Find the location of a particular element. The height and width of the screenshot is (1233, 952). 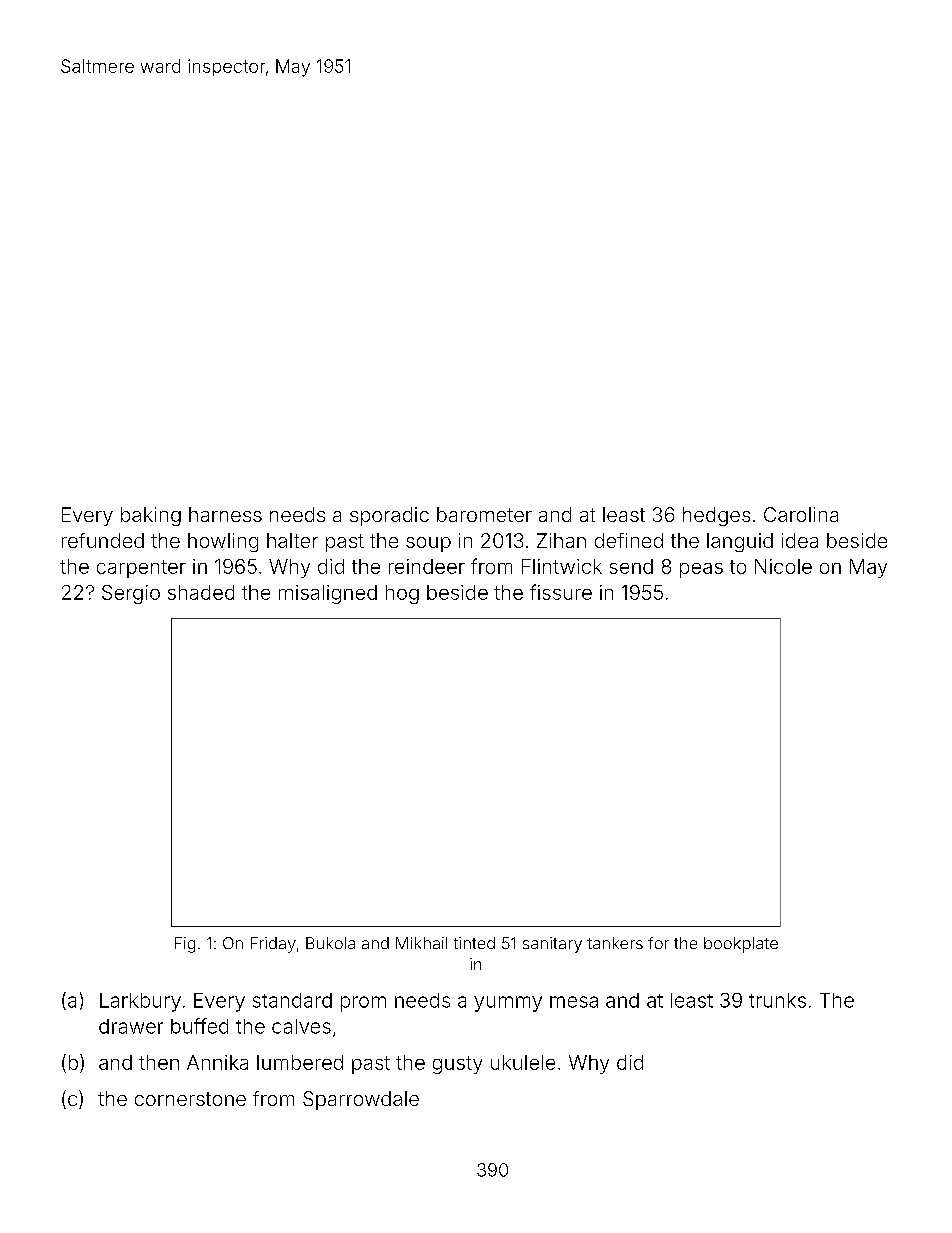

bookplate is located at coordinates (741, 945).
